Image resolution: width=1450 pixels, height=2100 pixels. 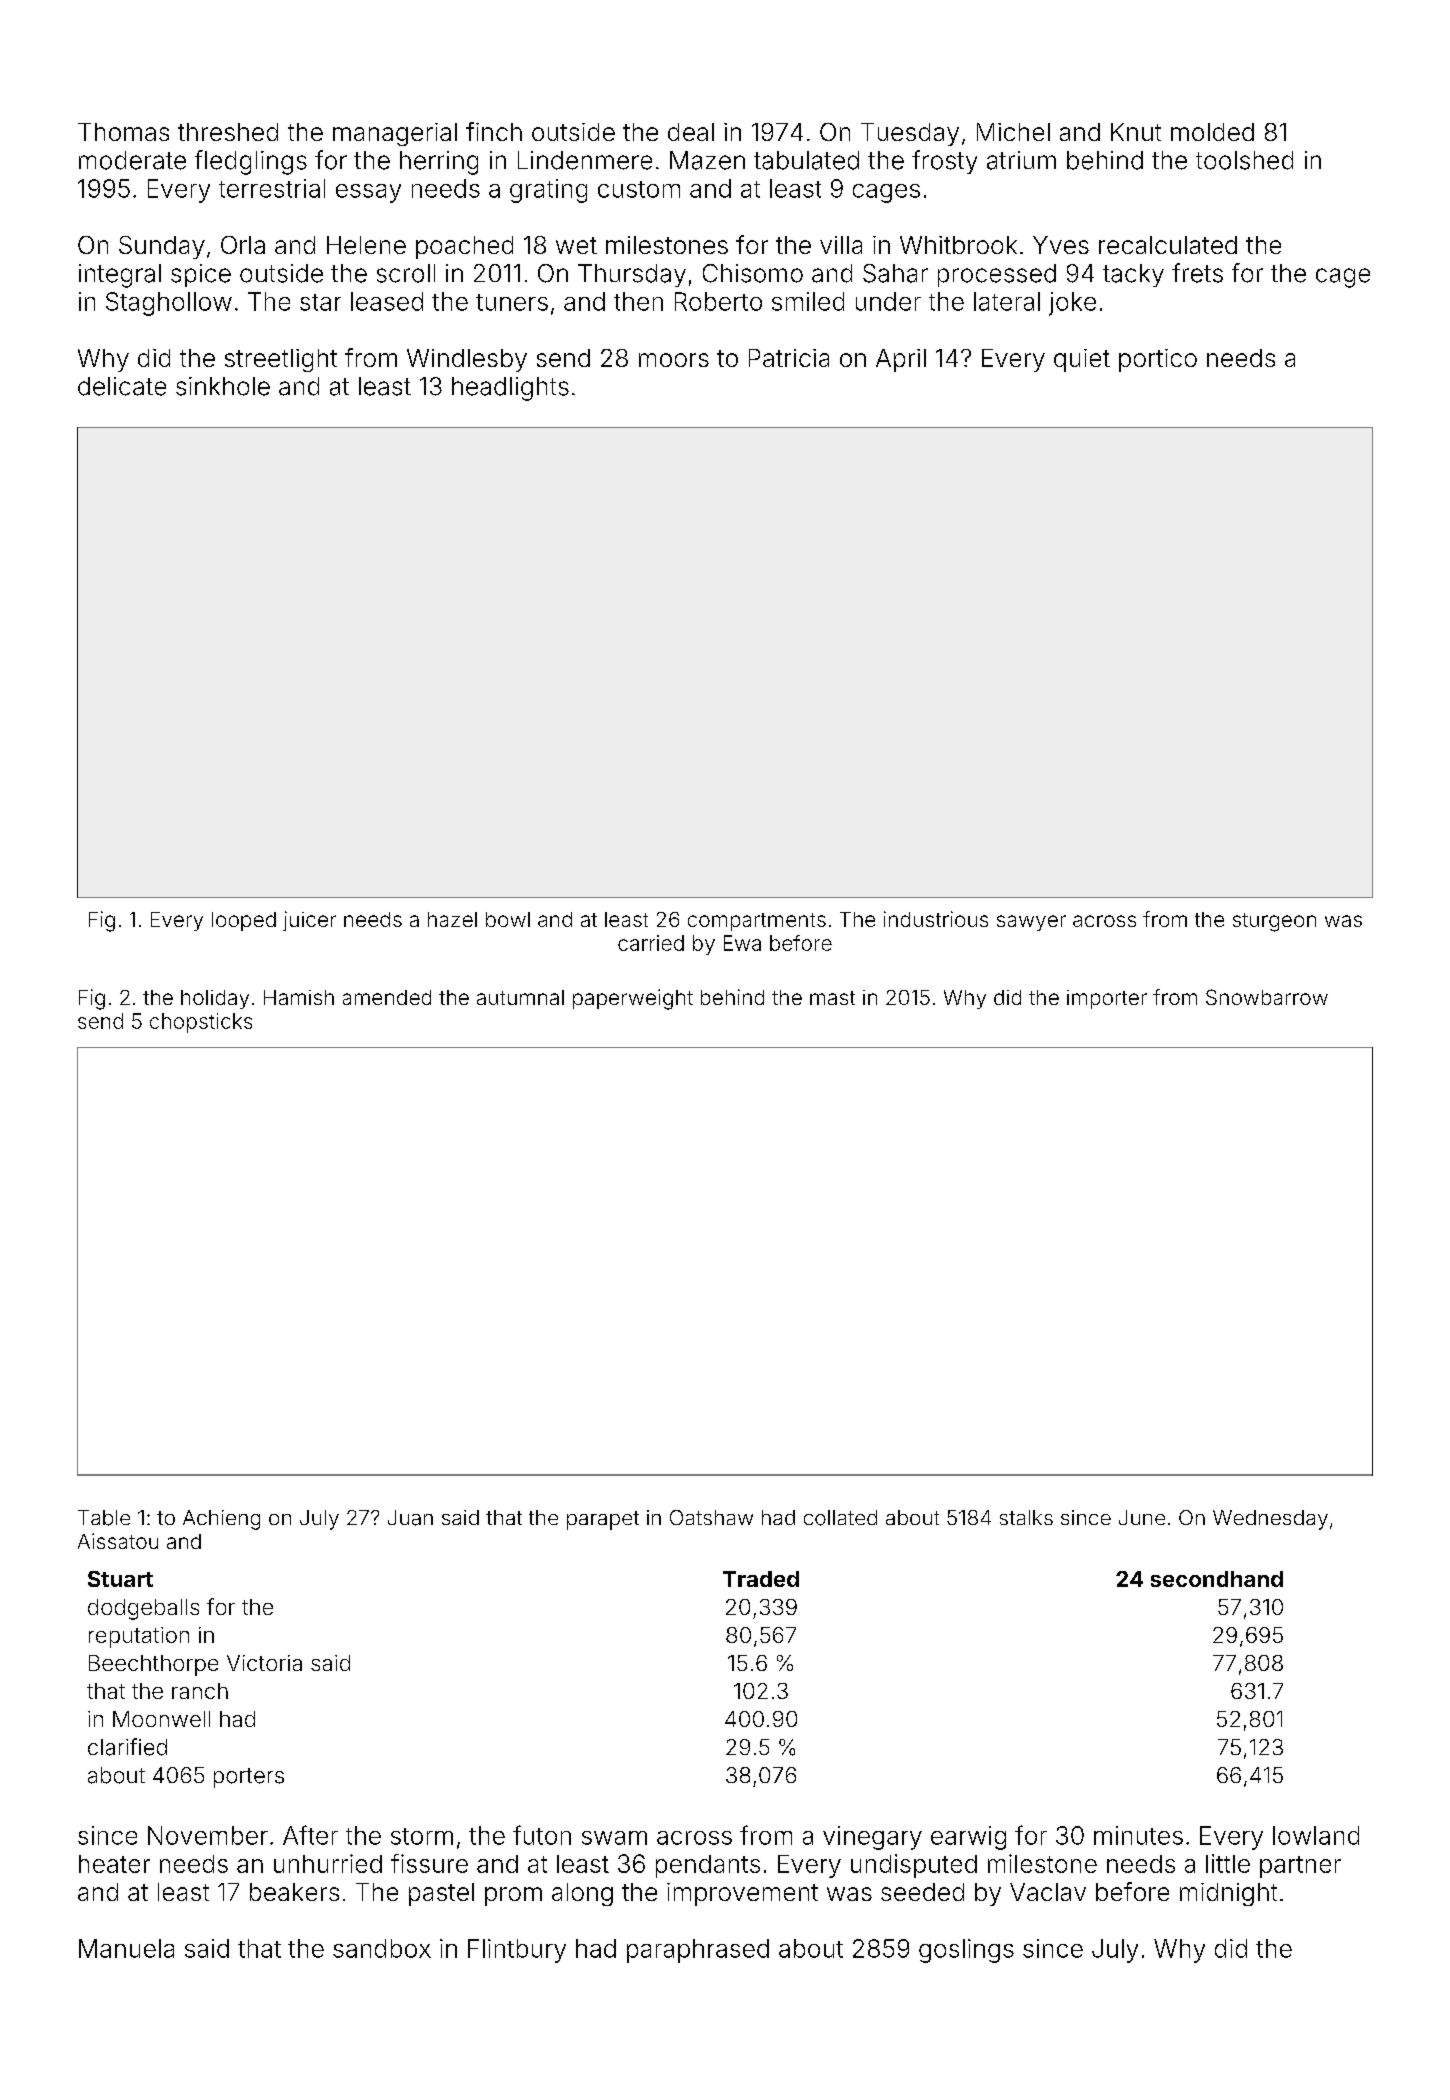 What do you see at coordinates (651, 943) in the image?
I see `carried` at bounding box center [651, 943].
